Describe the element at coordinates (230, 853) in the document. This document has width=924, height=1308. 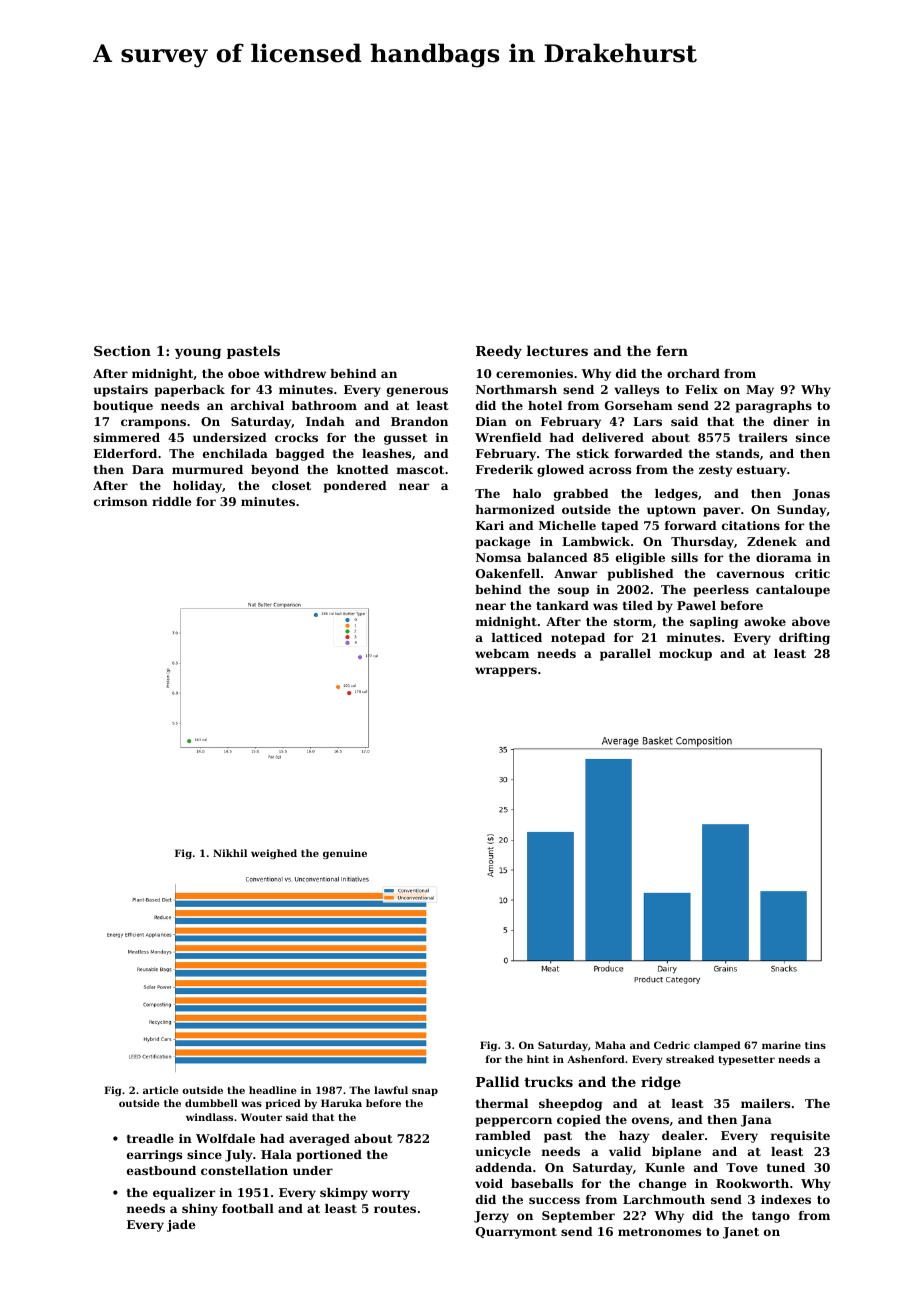
I see `Nikhil` at that location.
